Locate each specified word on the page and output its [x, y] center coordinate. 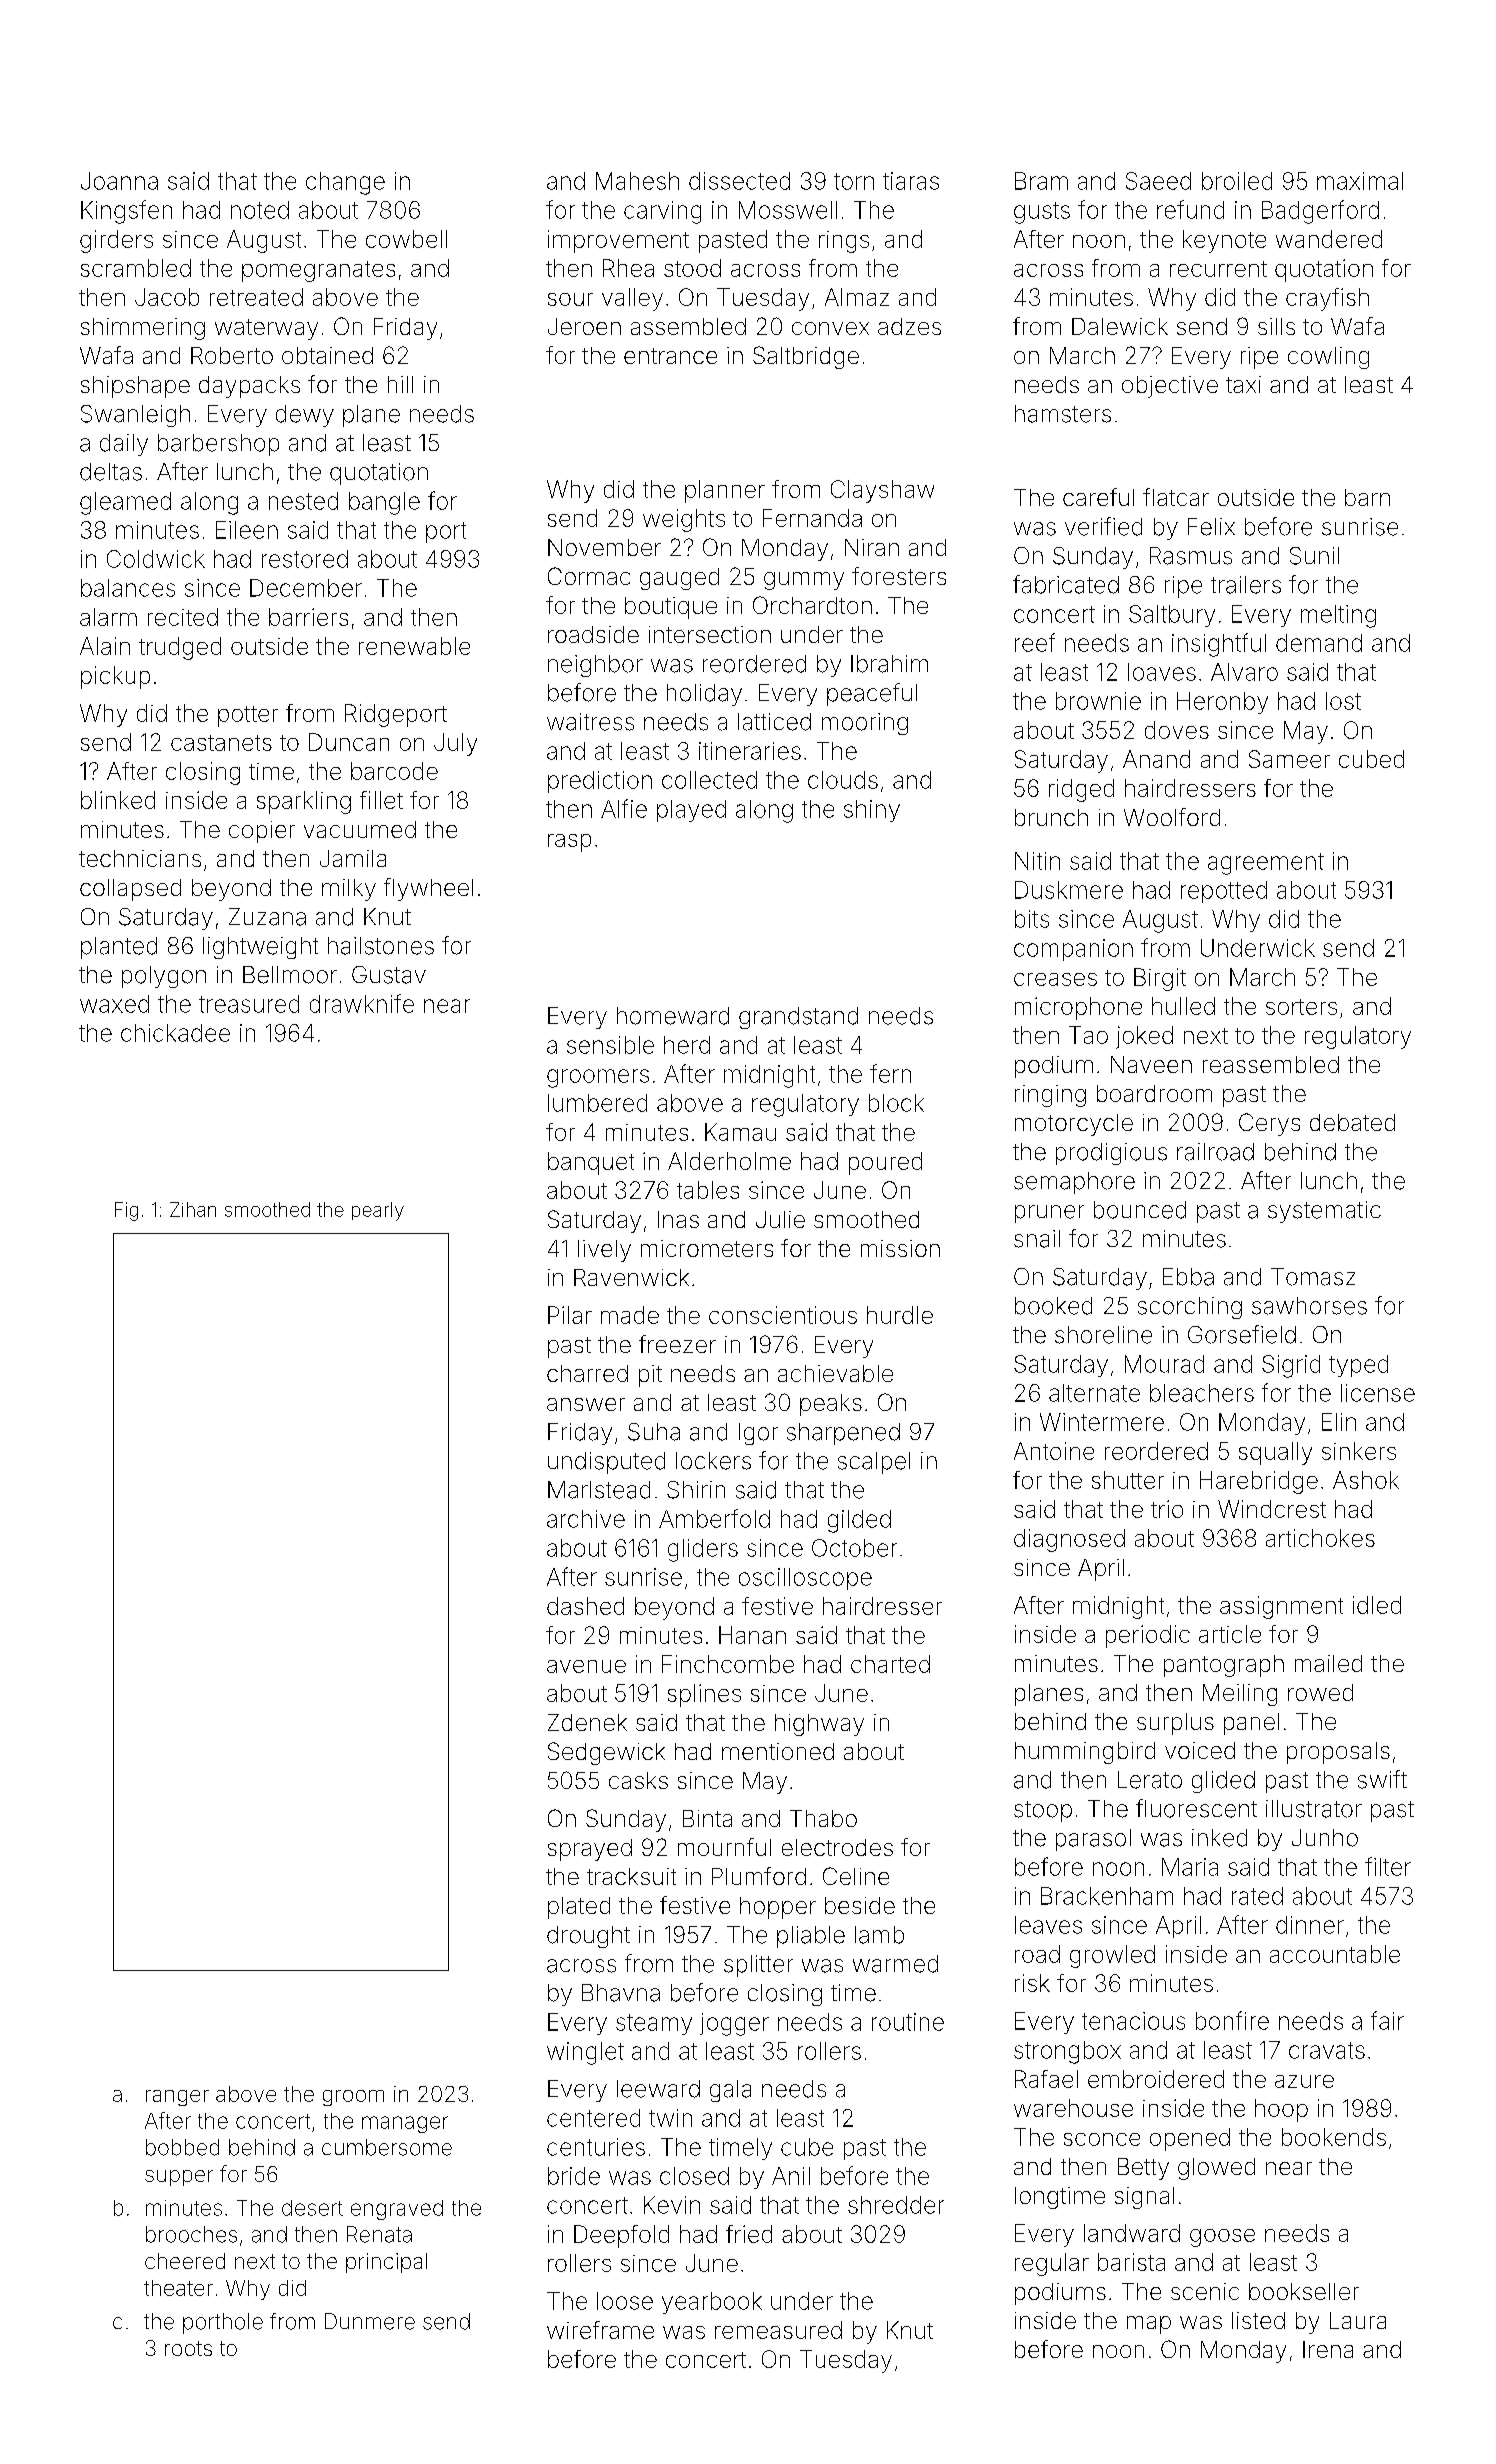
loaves [1162, 672]
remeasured [778, 2330]
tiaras [911, 181]
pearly [378, 1211]
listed [1258, 2320]
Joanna [119, 181]
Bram [1041, 181]
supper [179, 2178]
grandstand [798, 1018]
